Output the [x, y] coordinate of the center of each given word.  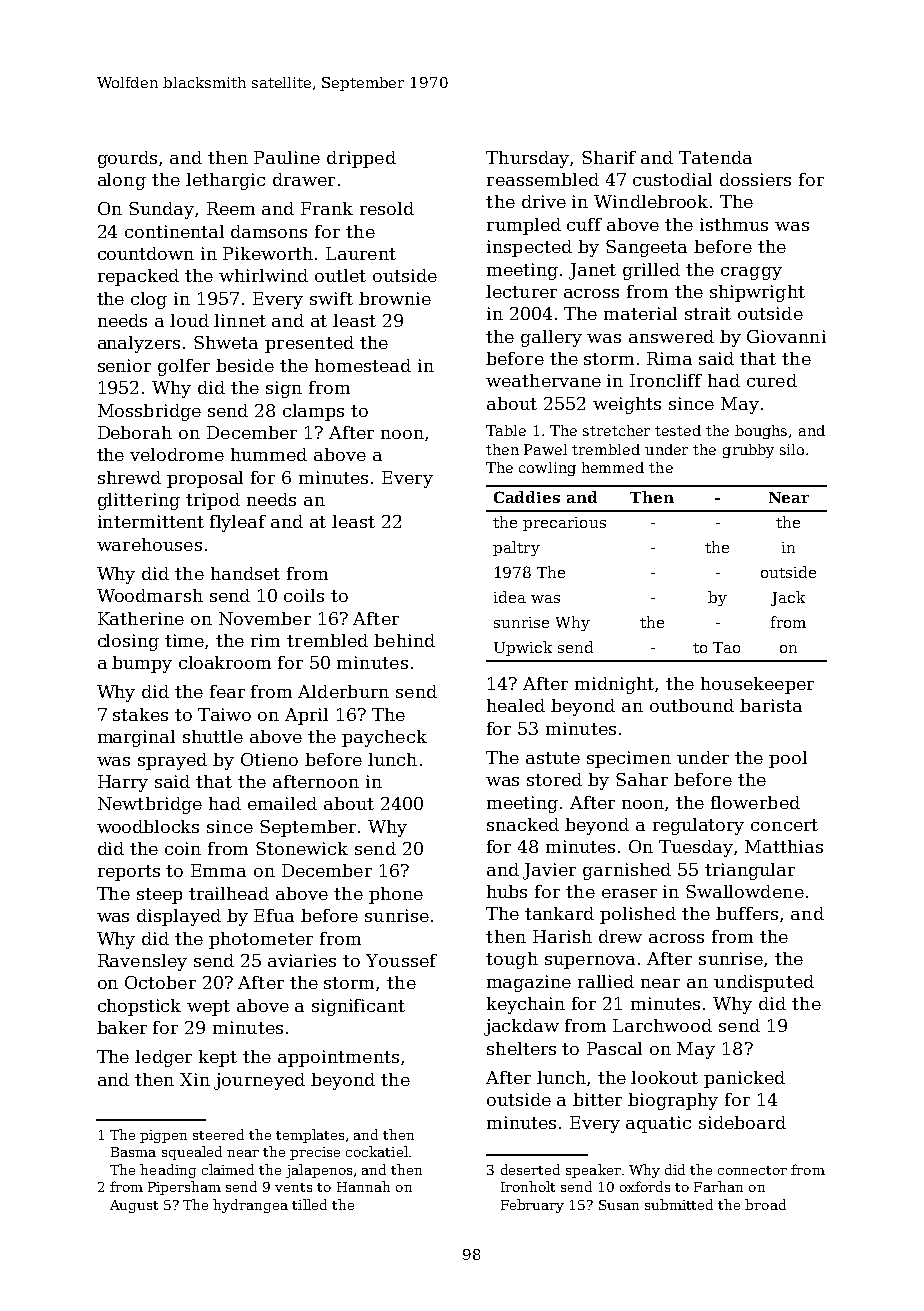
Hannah [363, 1186]
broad [765, 1204]
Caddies [527, 497]
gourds [127, 159]
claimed [228, 1169]
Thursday [527, 159]
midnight [614, 685]
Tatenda [715, 157]
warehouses [149, 544]
